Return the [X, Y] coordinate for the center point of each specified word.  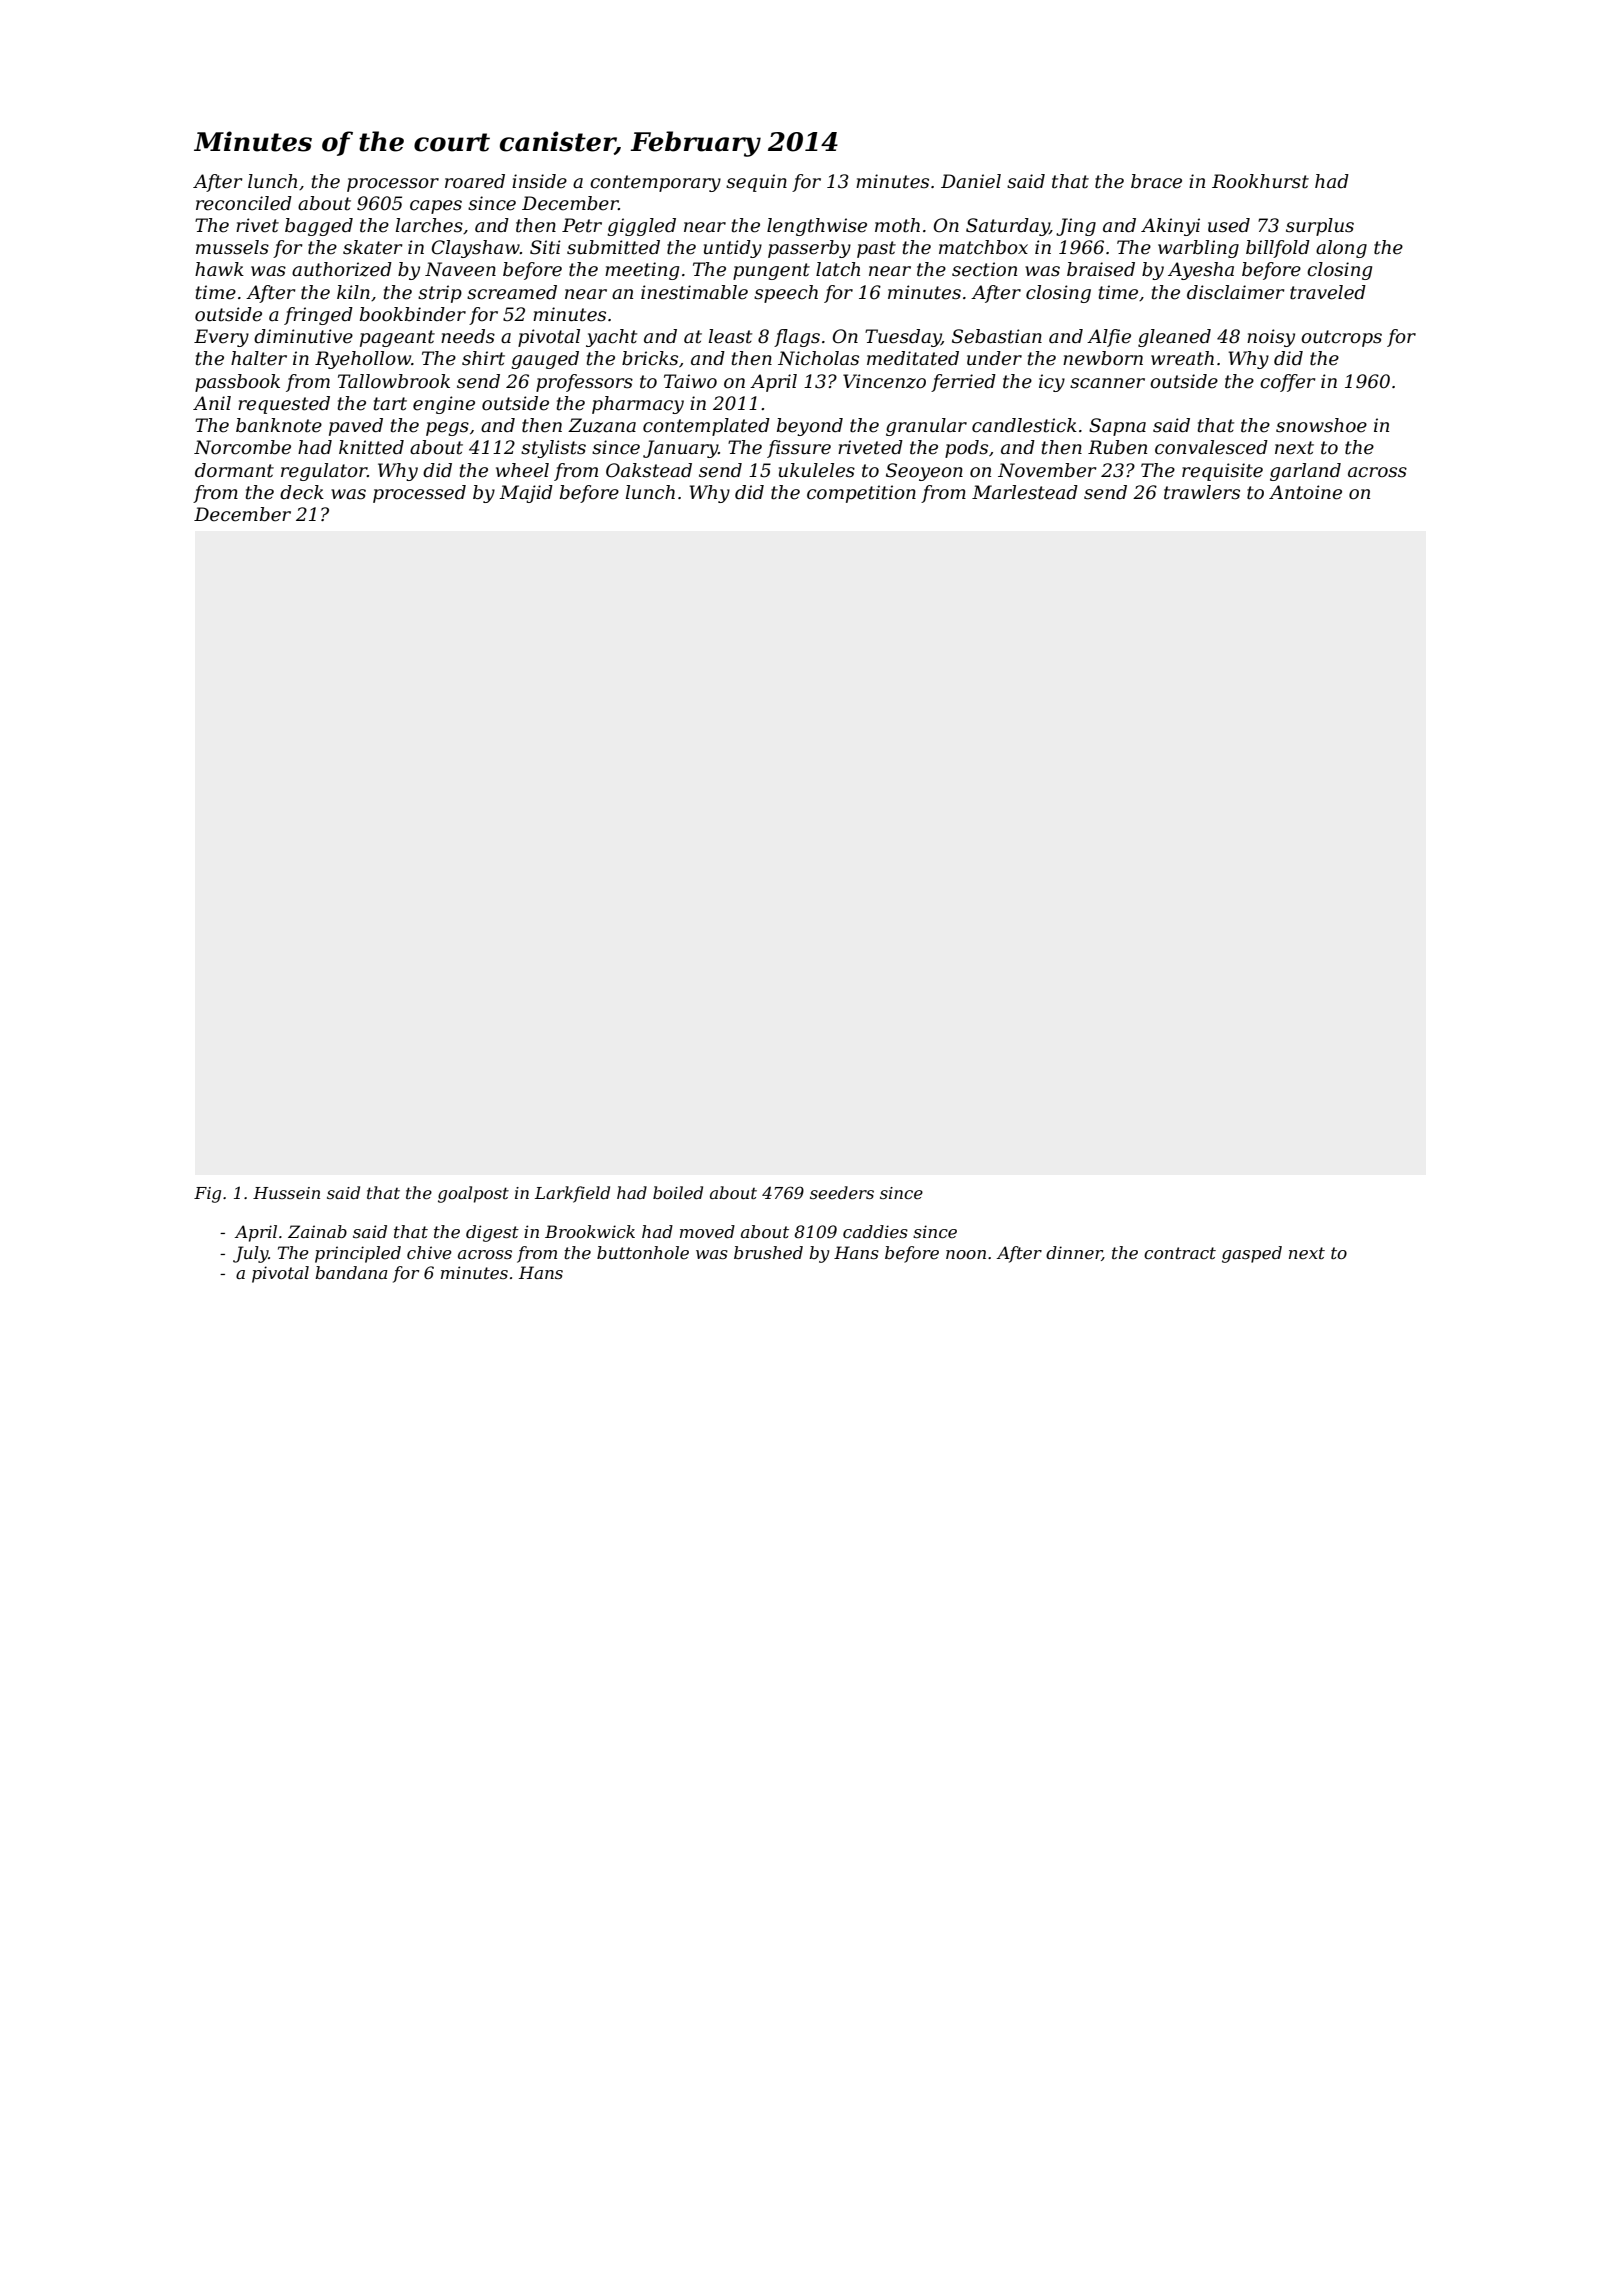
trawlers [1202, 492]
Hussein [286, 1193]
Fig [207, 1195]
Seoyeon [924, 472]
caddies [875, 1231]
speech [786, 294]
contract [1180, 1253]
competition [861, 494]
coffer [1287, 383]
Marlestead [1025, 492]
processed [419, 494]
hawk [219, 269]
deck [302, 492]
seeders [842, 1192]
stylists [553, 449]
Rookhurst [1260, 181]
